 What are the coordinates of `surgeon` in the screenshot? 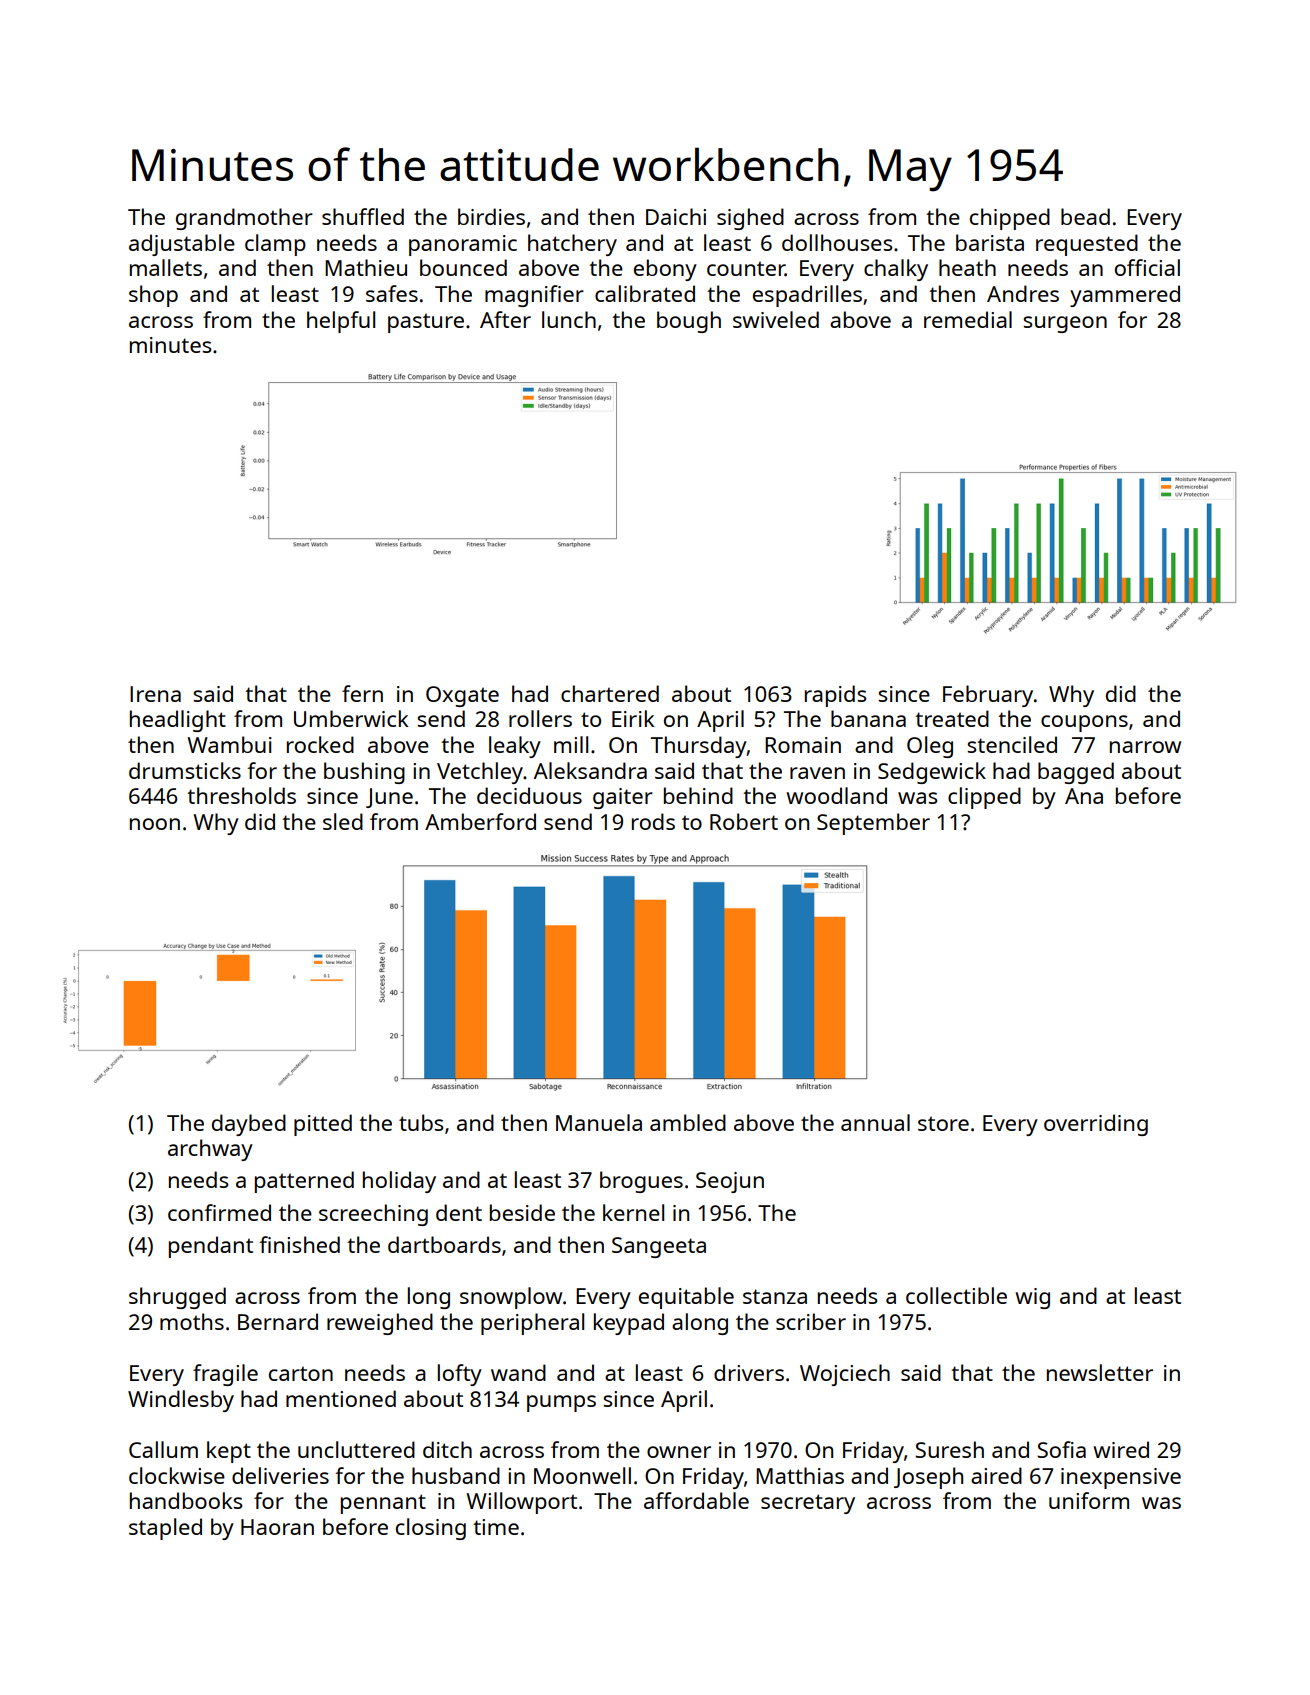 It's located at (1065, 324).
